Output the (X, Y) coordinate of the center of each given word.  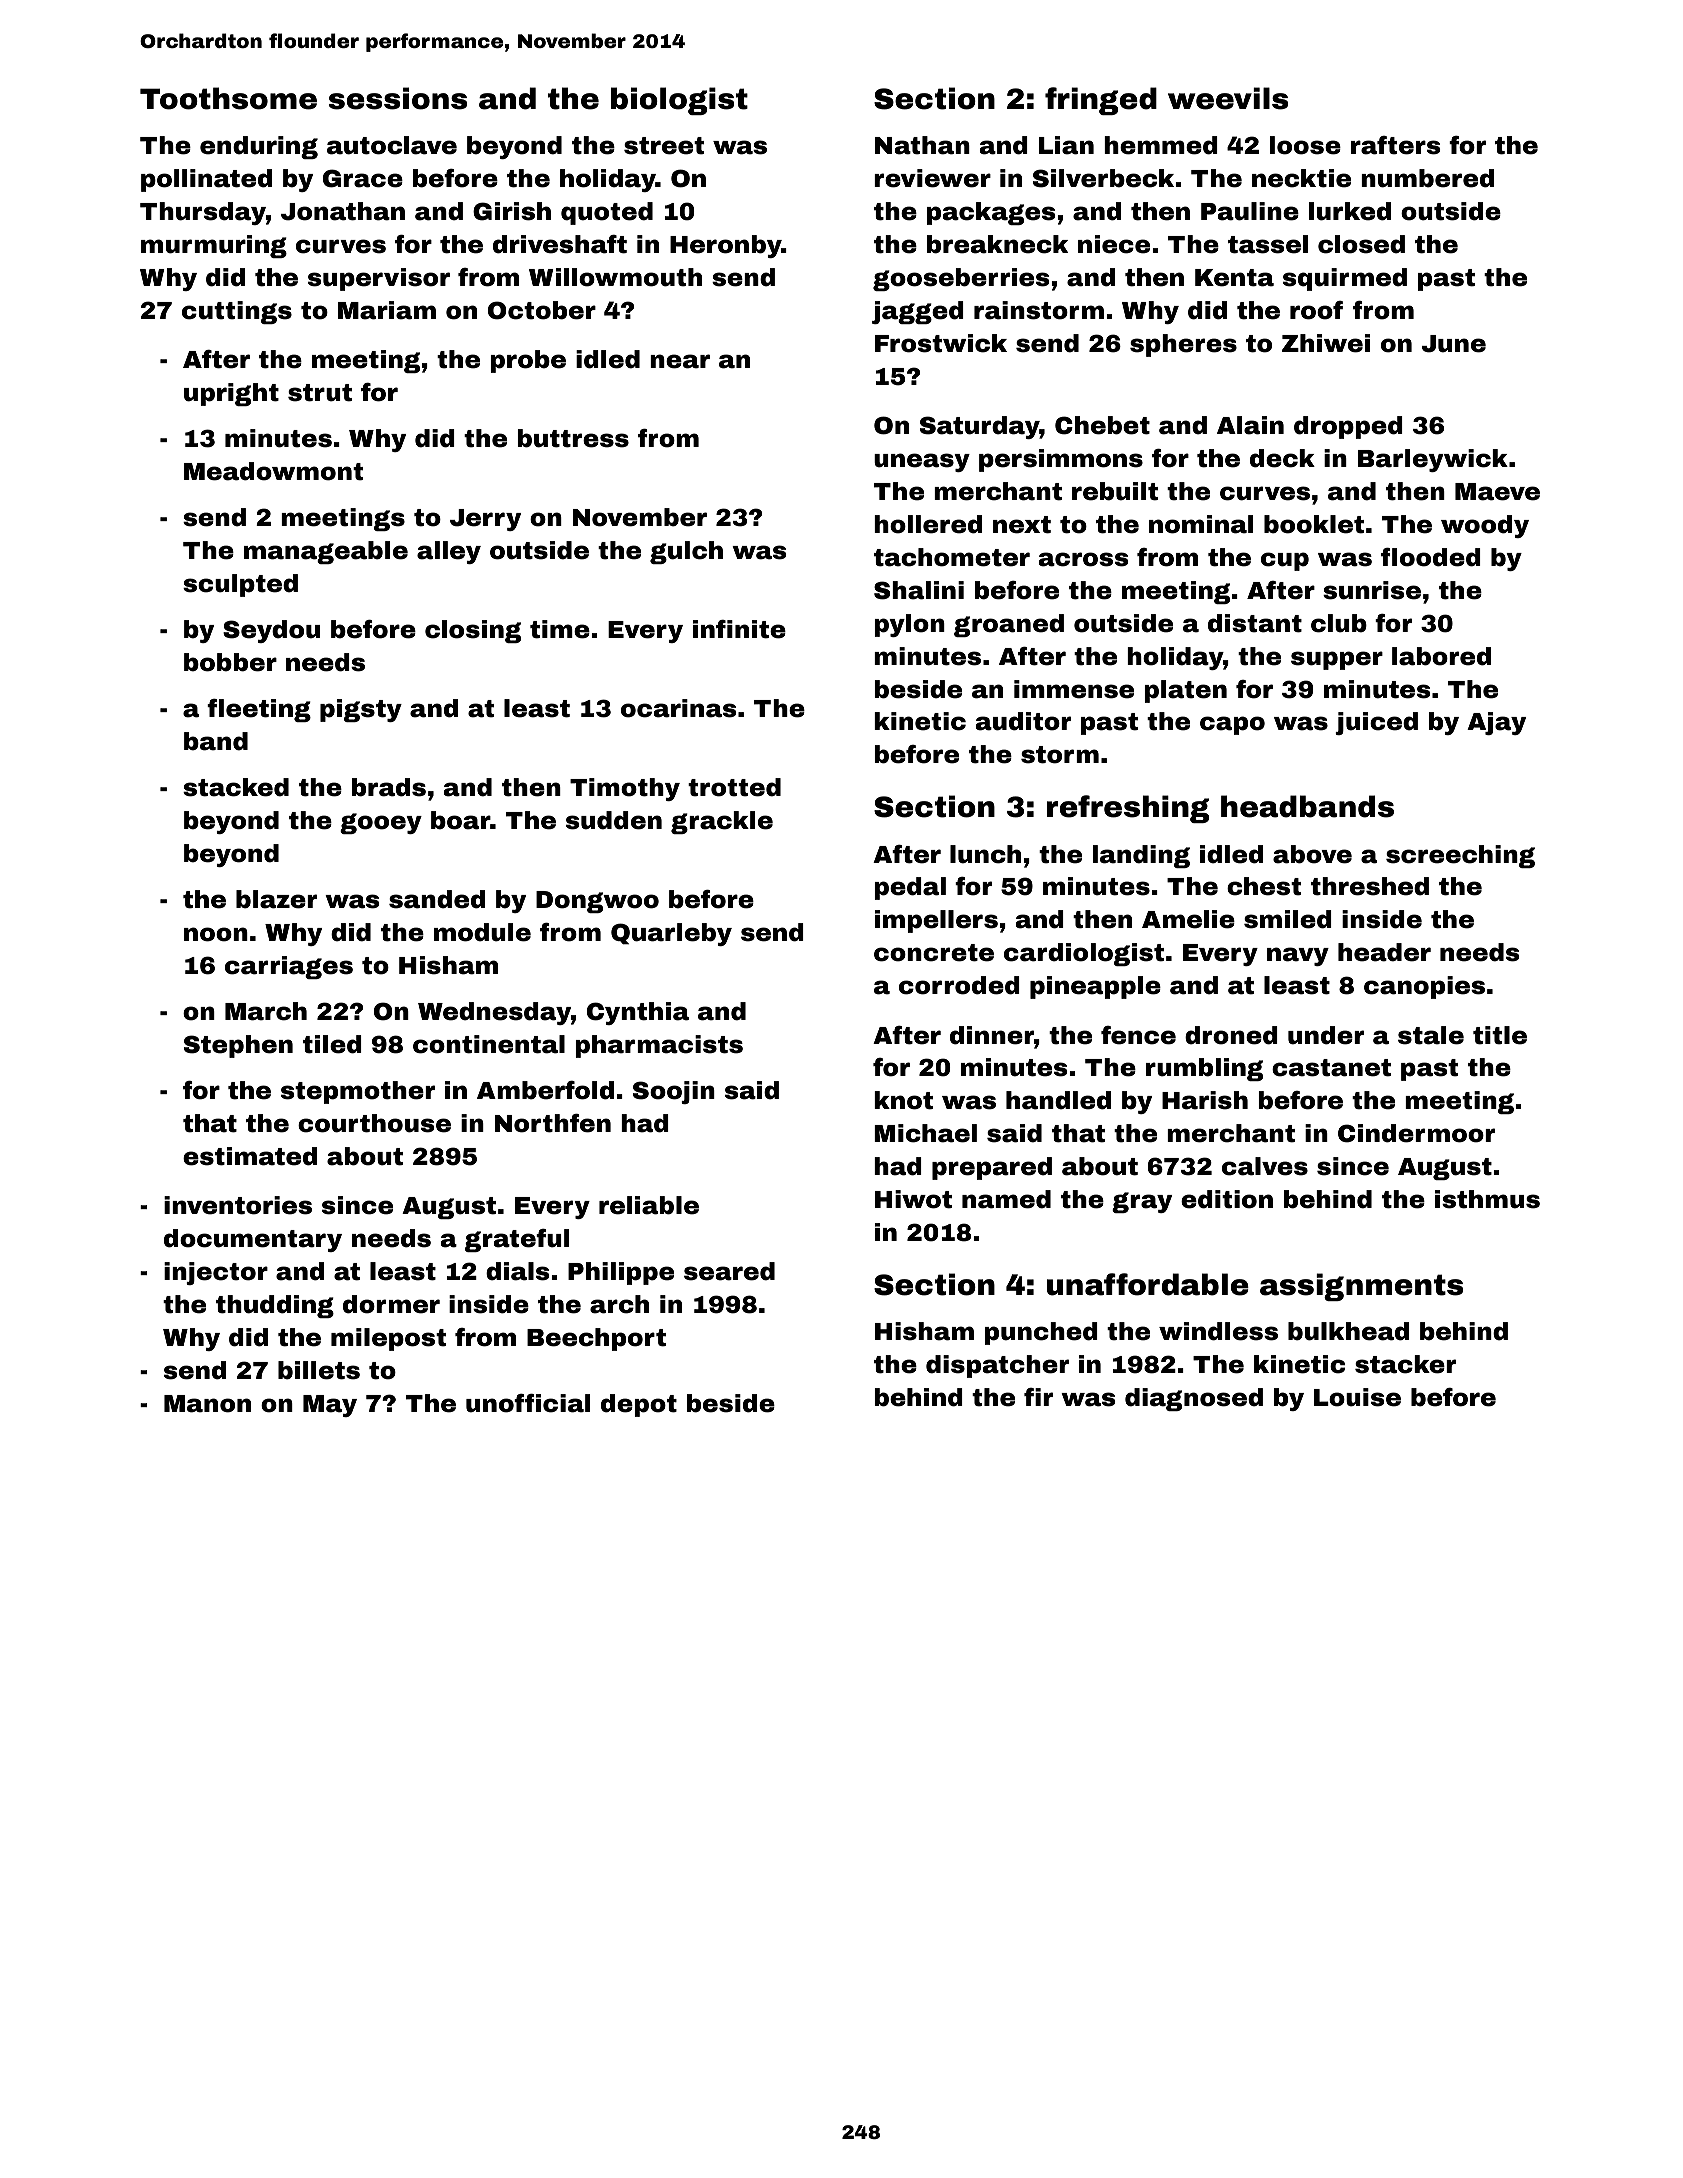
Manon (207, 1404)
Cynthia (638, 1013)
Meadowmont (273, 471)
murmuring (214, 246)
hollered (928, 524)
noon (216, 934)
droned (1231, 1035)
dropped (1348, 427)
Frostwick (941, 343)
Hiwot (913, 1199)
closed (1361, 244)
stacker (1405, 1364)
